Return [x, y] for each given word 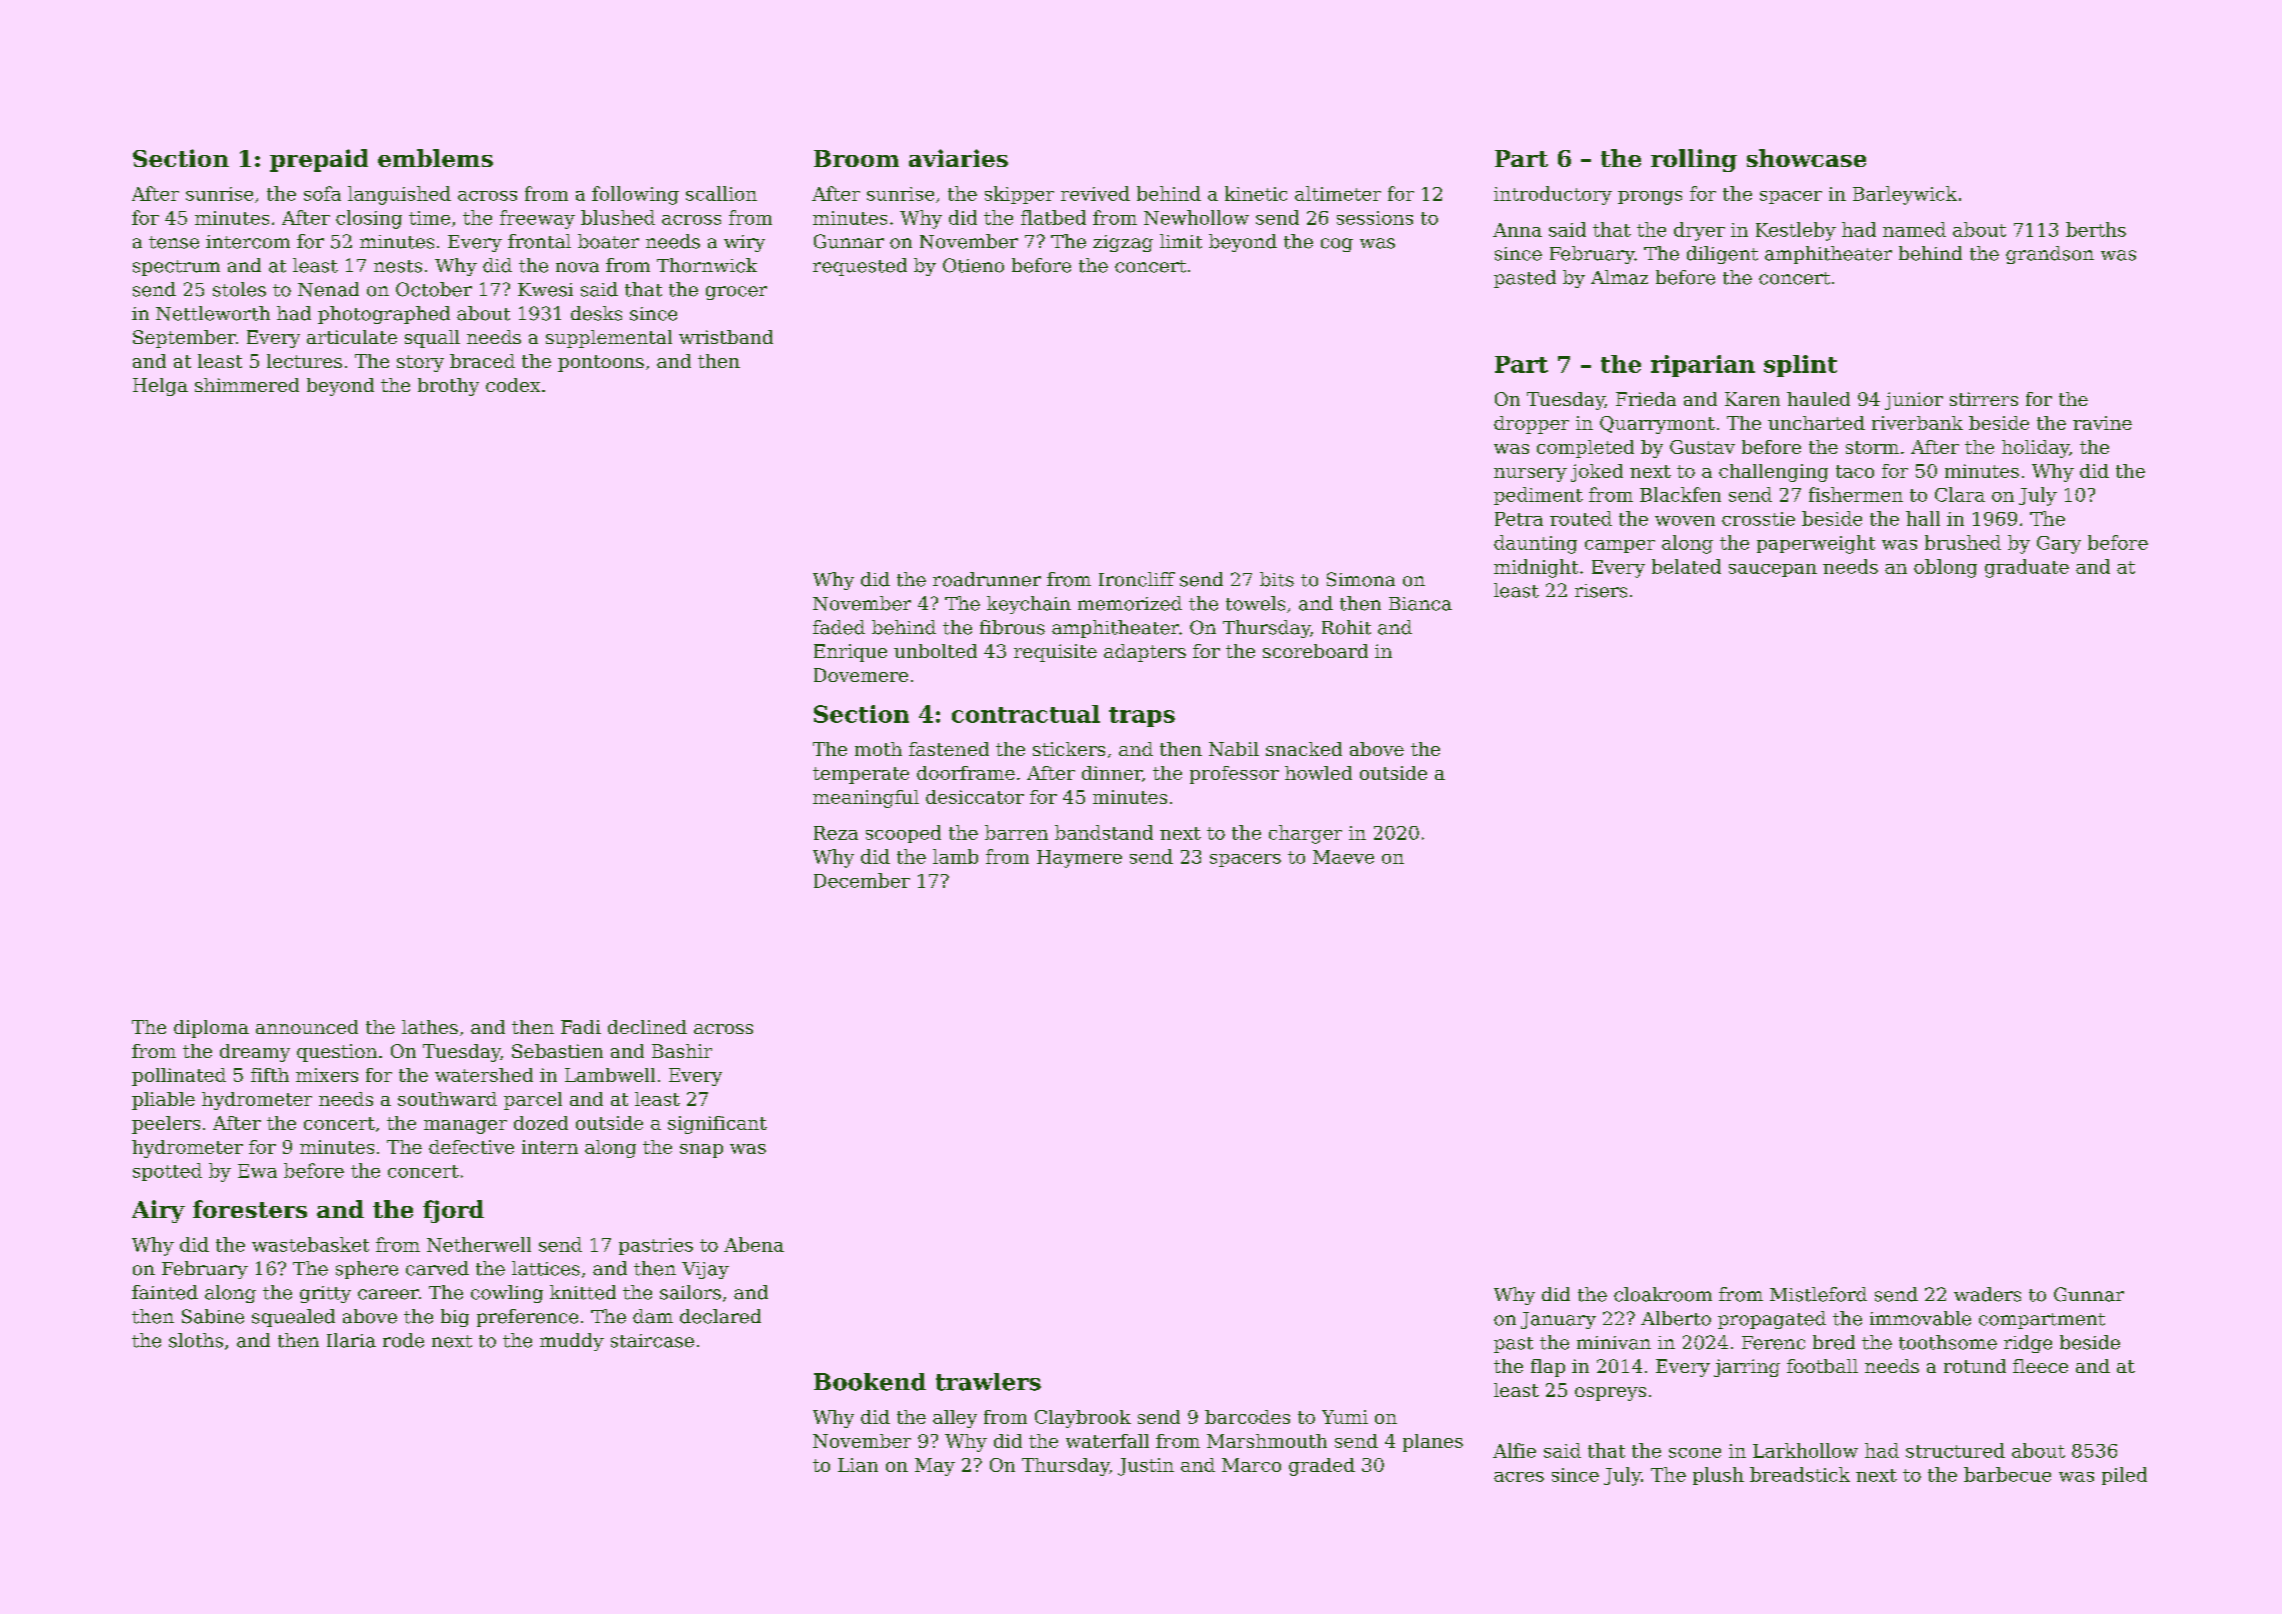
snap [701, 1151]
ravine [2102, 423]
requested [860, 267]
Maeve [1343, 857]
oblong [1945, 568]
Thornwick [707, 265]
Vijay [705, 1270]
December [862, 880]
